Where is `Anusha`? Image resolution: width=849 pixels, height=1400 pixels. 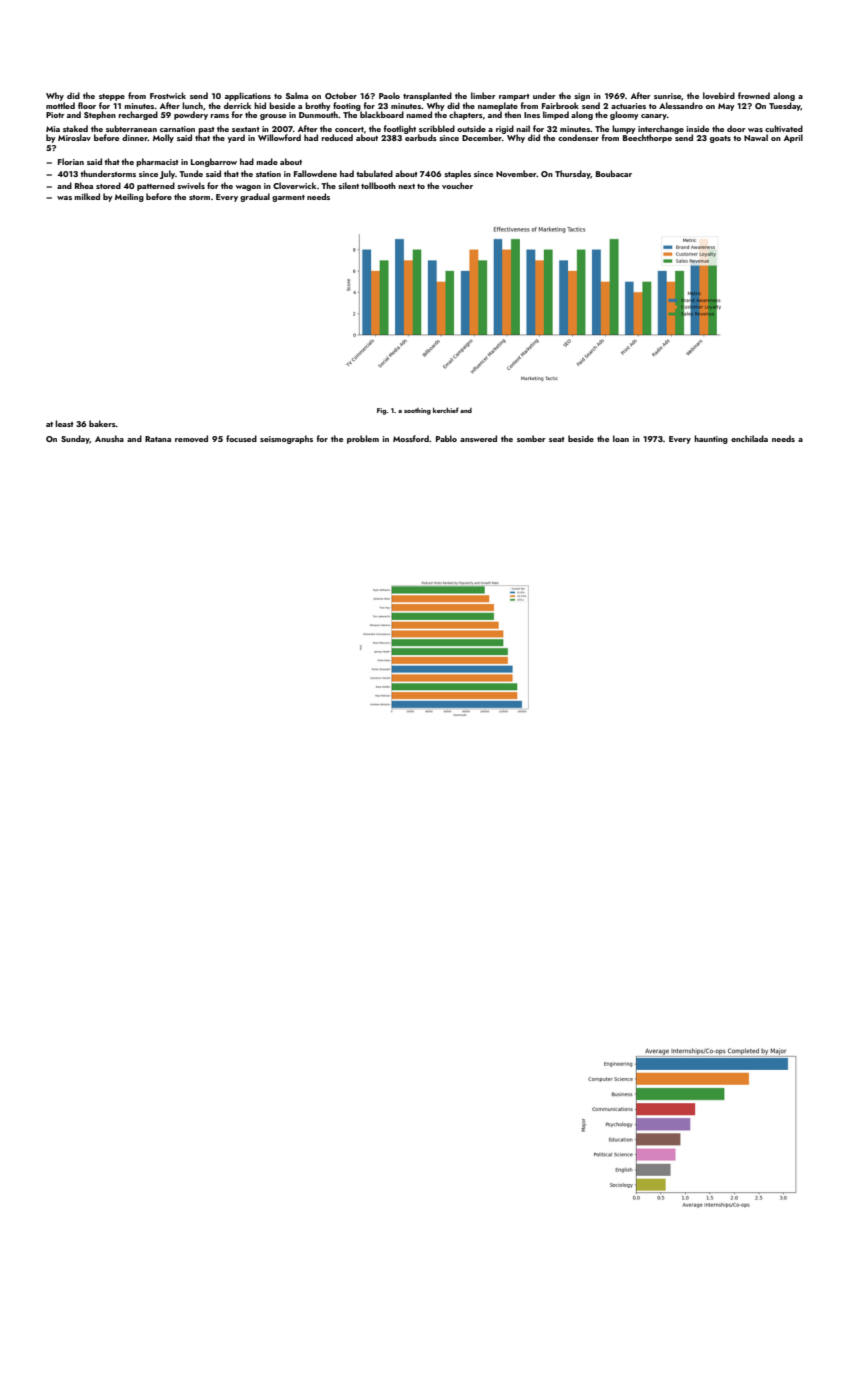
Anusha is located at coordinates (109, 438).
